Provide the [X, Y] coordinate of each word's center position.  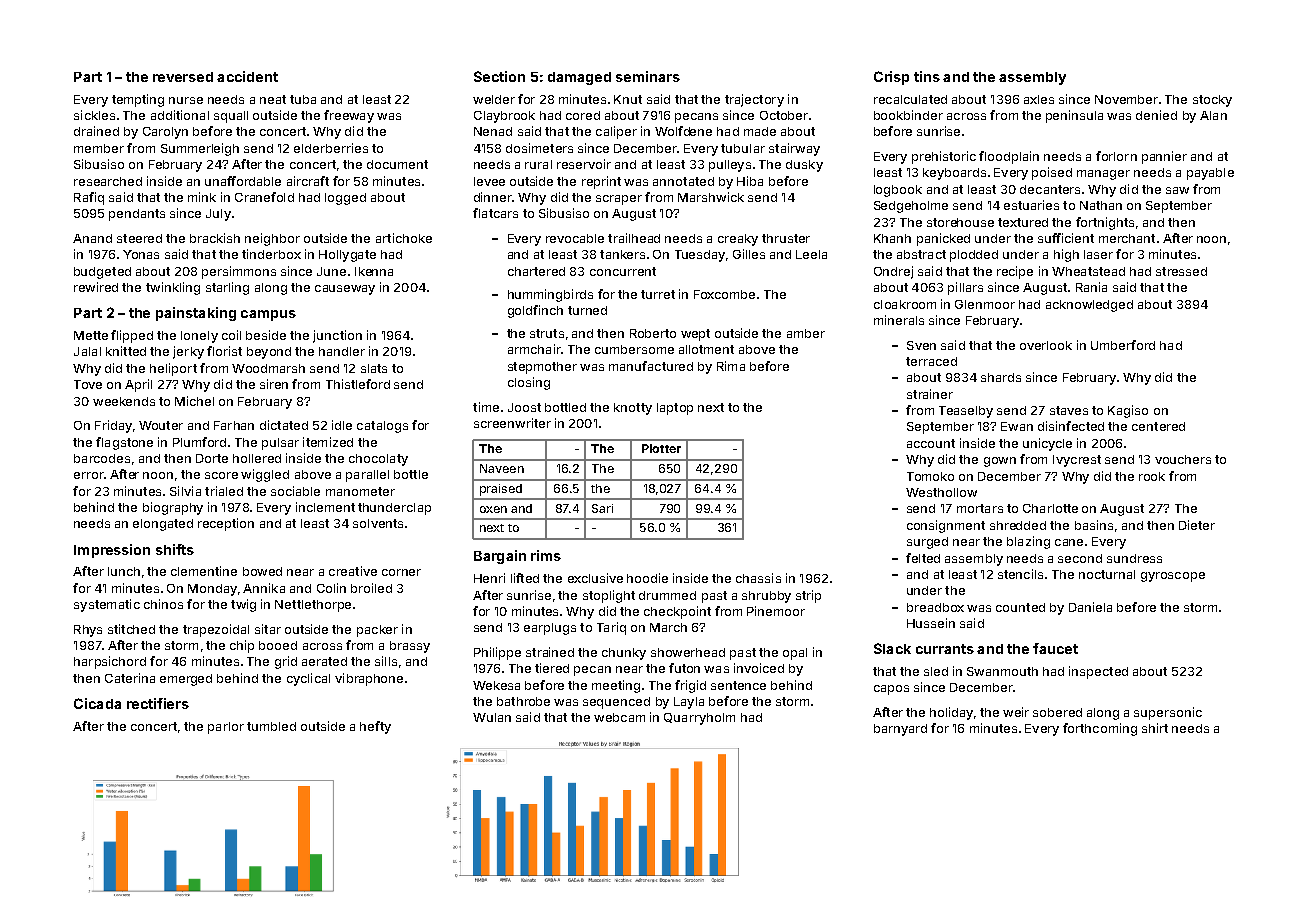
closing [529, 383]
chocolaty [378, 460]
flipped [132, 336]
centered [1158, 426]
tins [927, 76]
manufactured [651, 366]
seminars [648, 76]
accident [247, 76]
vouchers [1183, 459]
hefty [375, 727]
